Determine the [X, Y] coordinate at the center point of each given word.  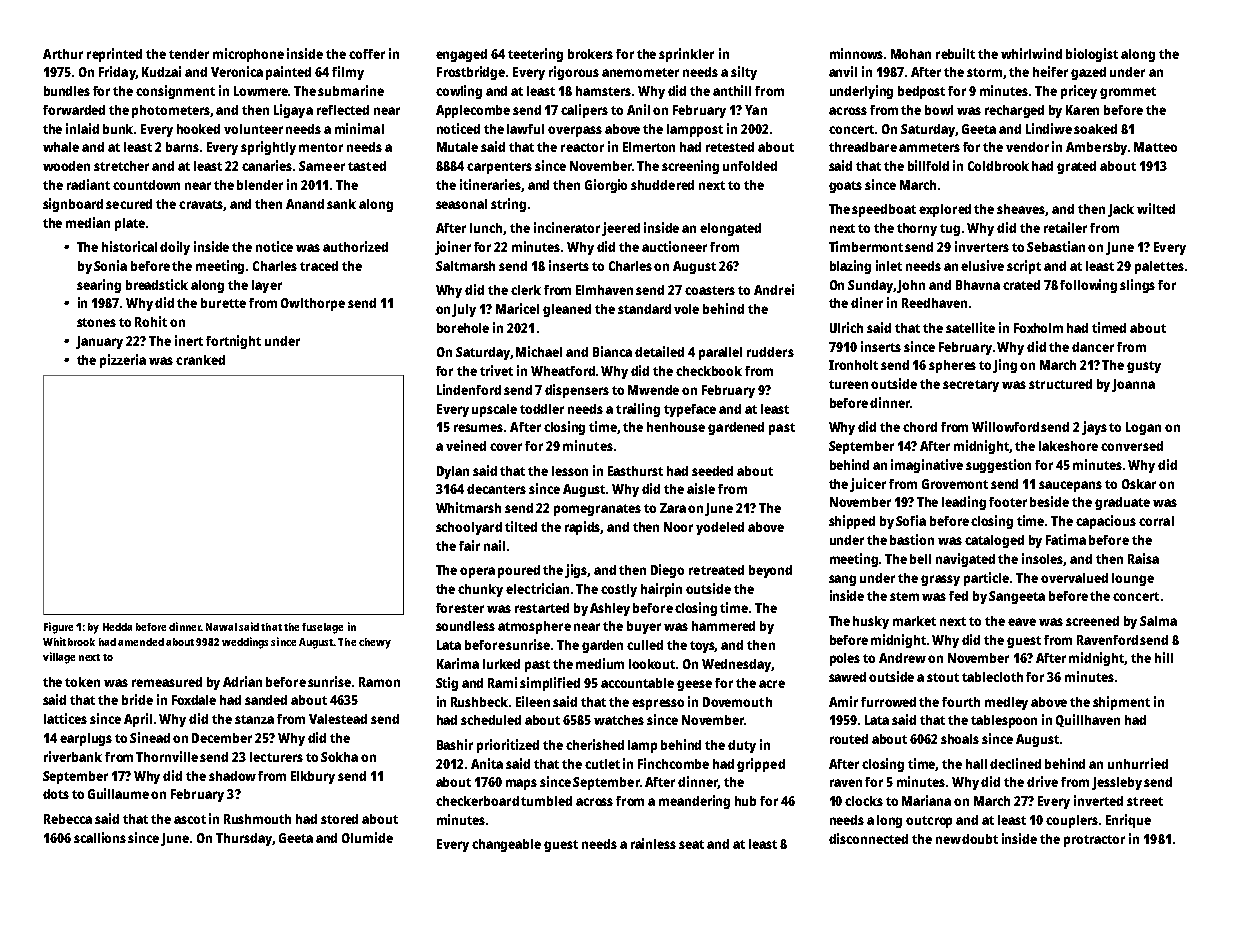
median [88, 222]
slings [1137, 286]
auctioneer [674, 246]
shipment [1121, 703]
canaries [267, 165]
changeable [506, 845]
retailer [1065, 227]
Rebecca [68, 819]
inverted [1098, 800]
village [59, 658]
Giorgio [606, 186]
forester [460, 608]
